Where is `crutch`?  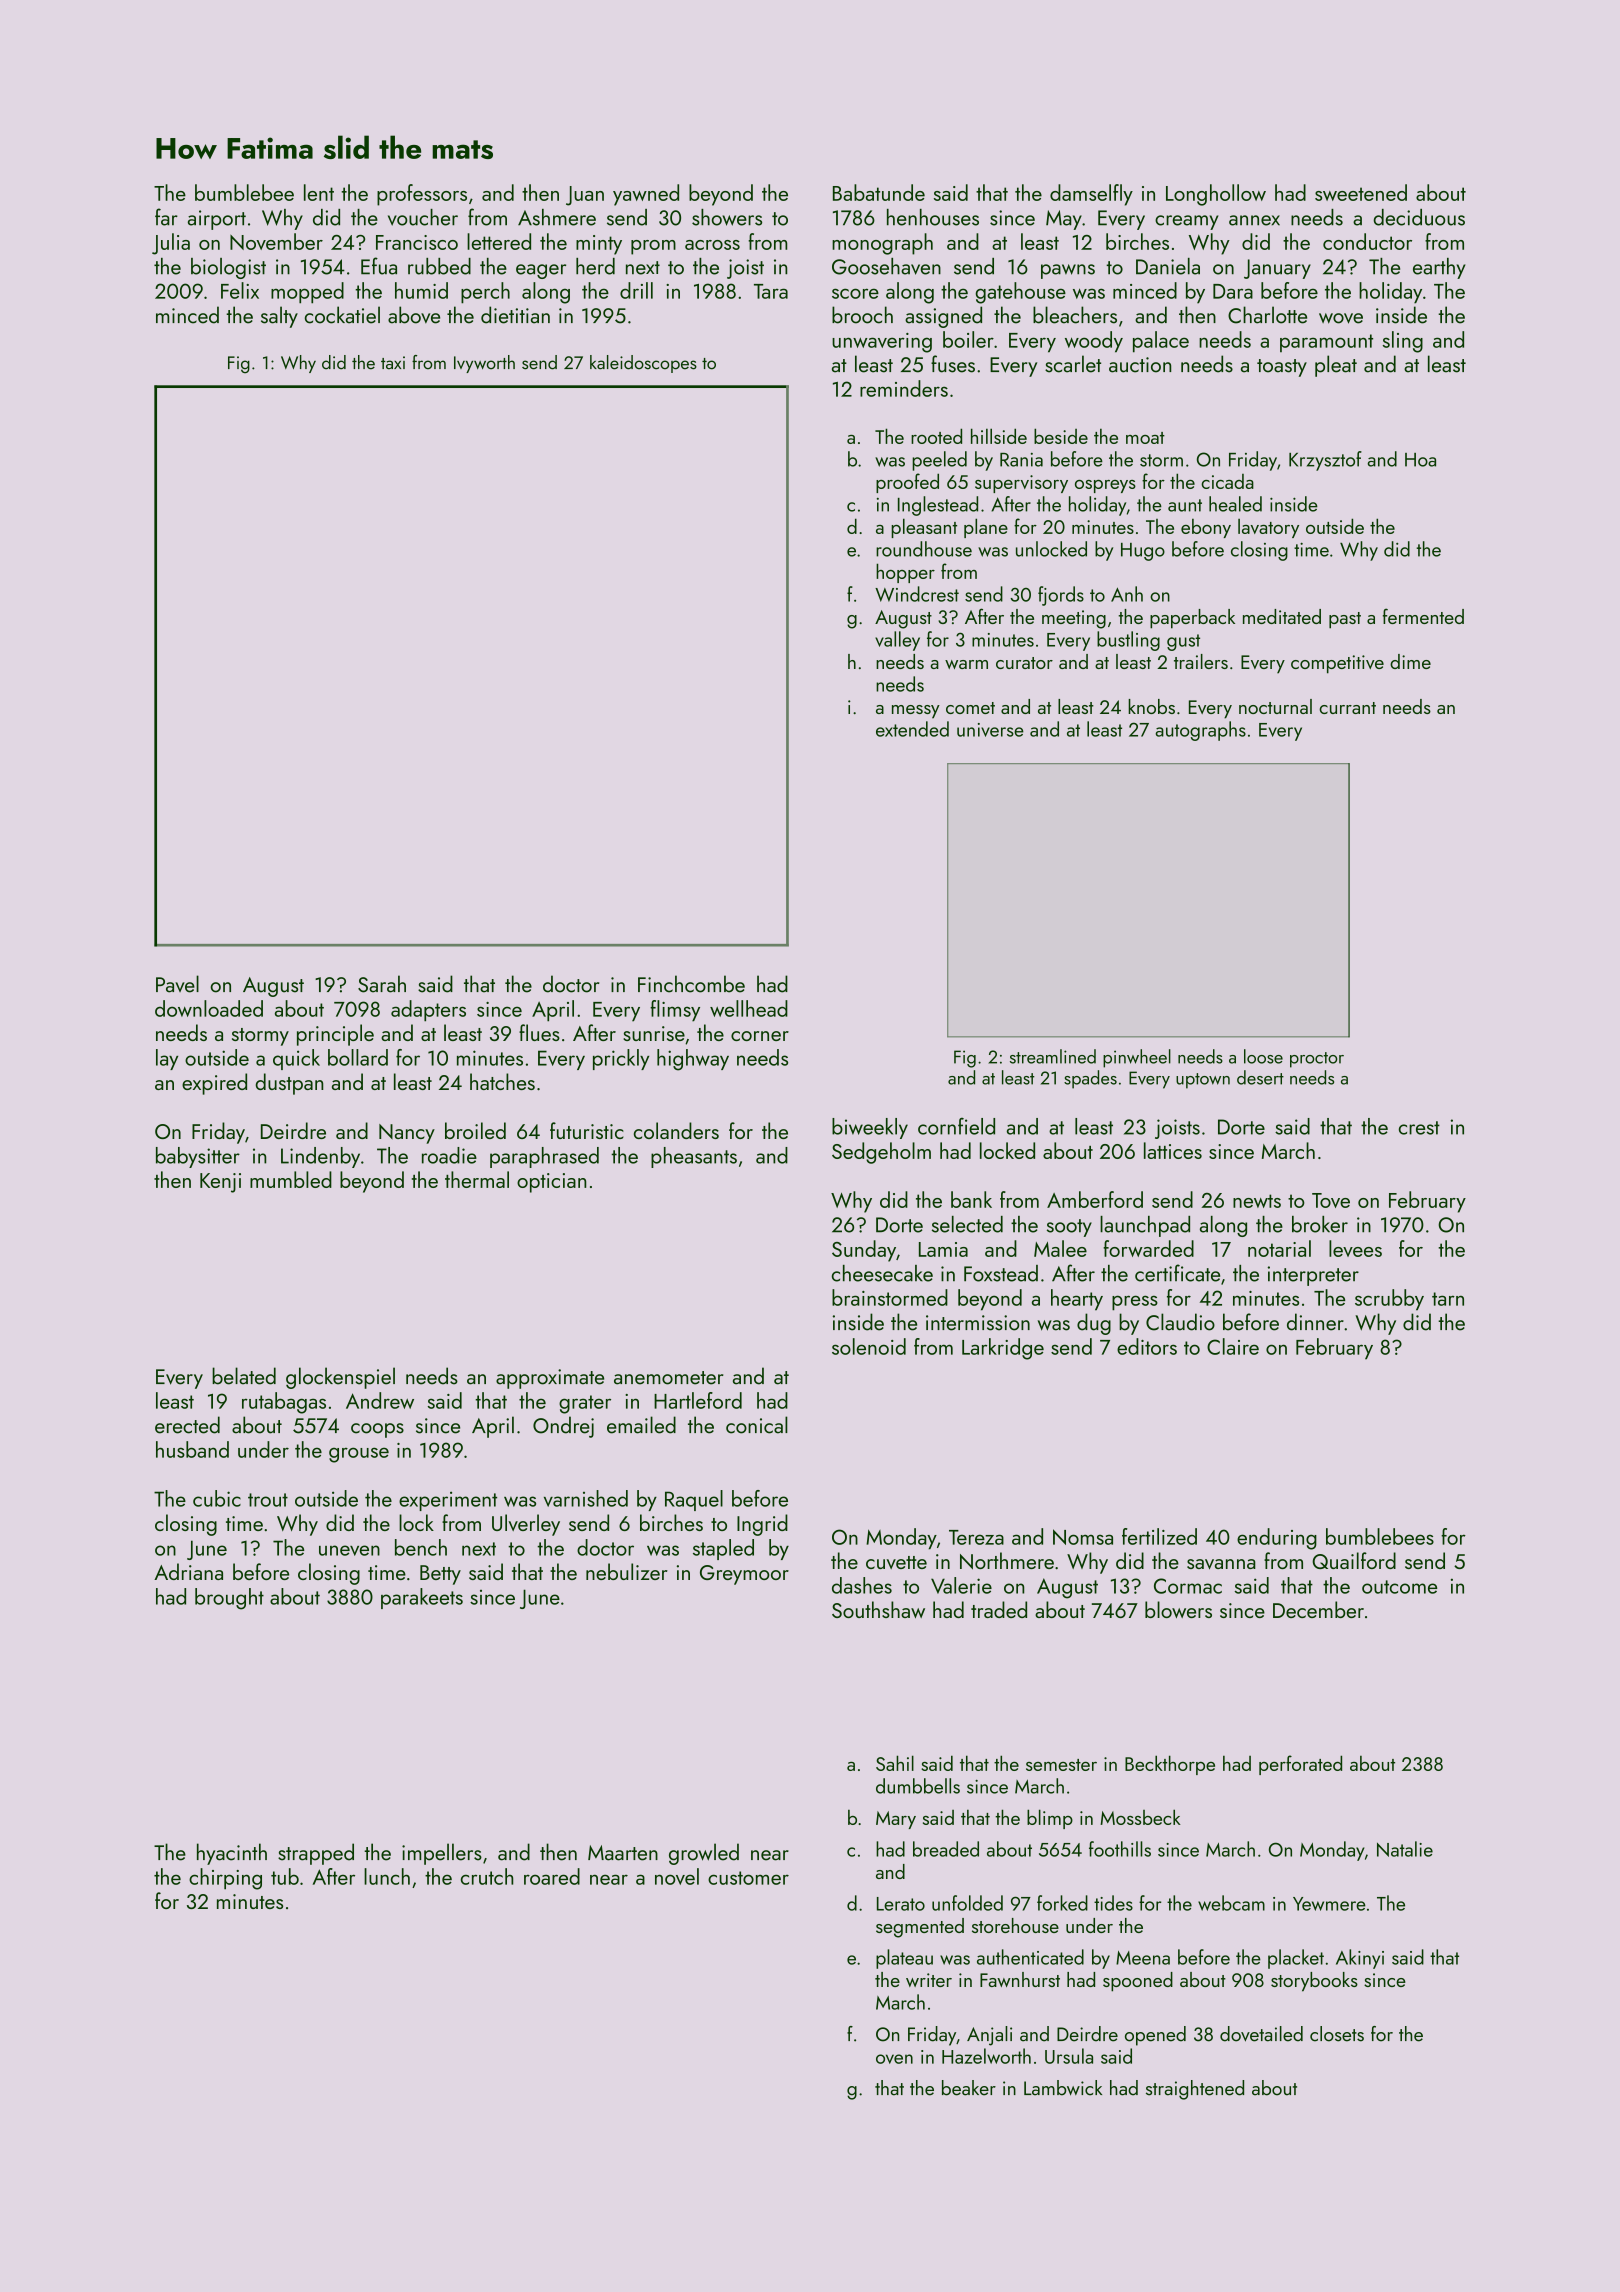 crutch is located at coordinates (487, 1876).
